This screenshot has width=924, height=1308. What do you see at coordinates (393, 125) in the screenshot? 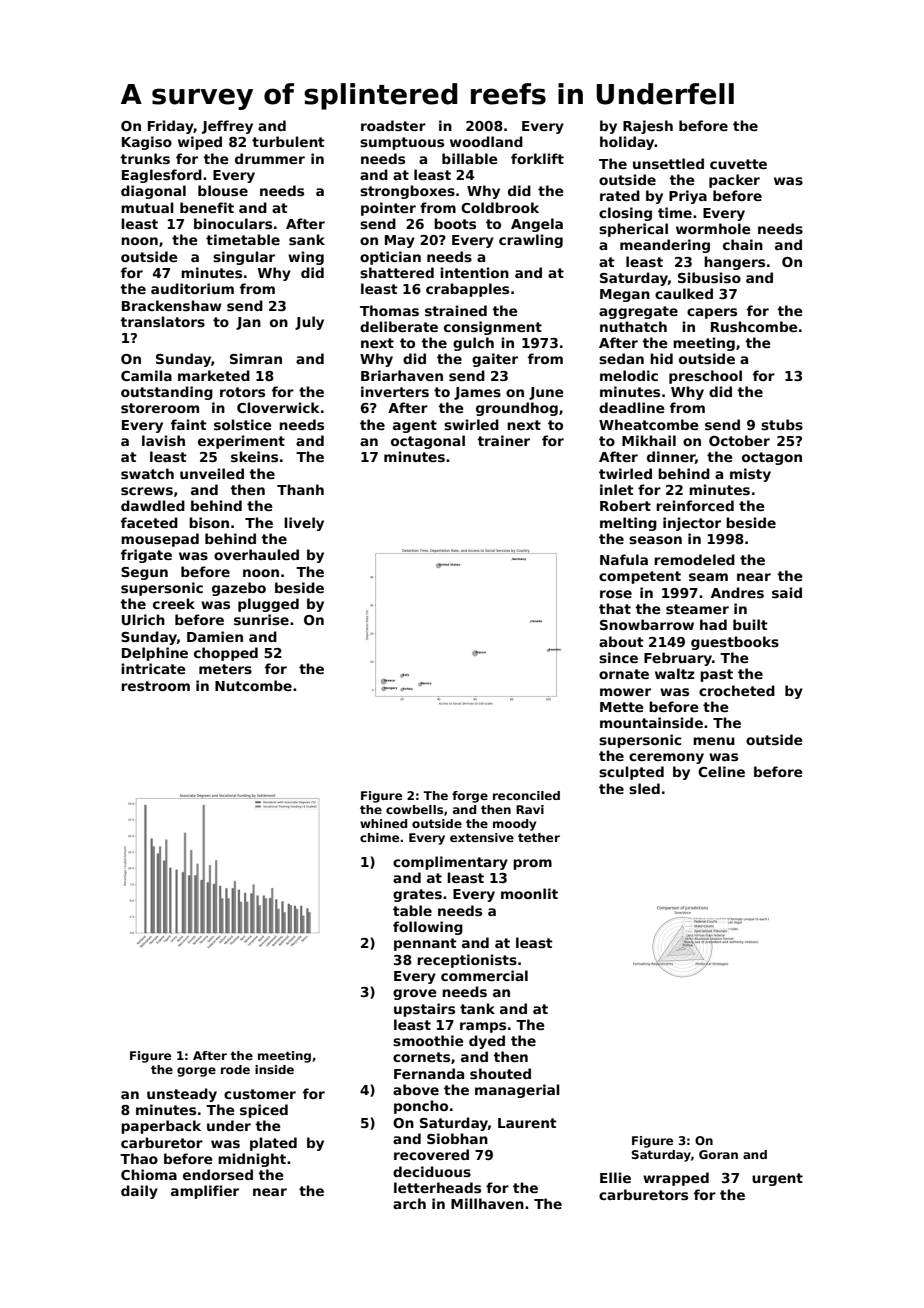
I see `roadster` at bounding box center [393, 125].
